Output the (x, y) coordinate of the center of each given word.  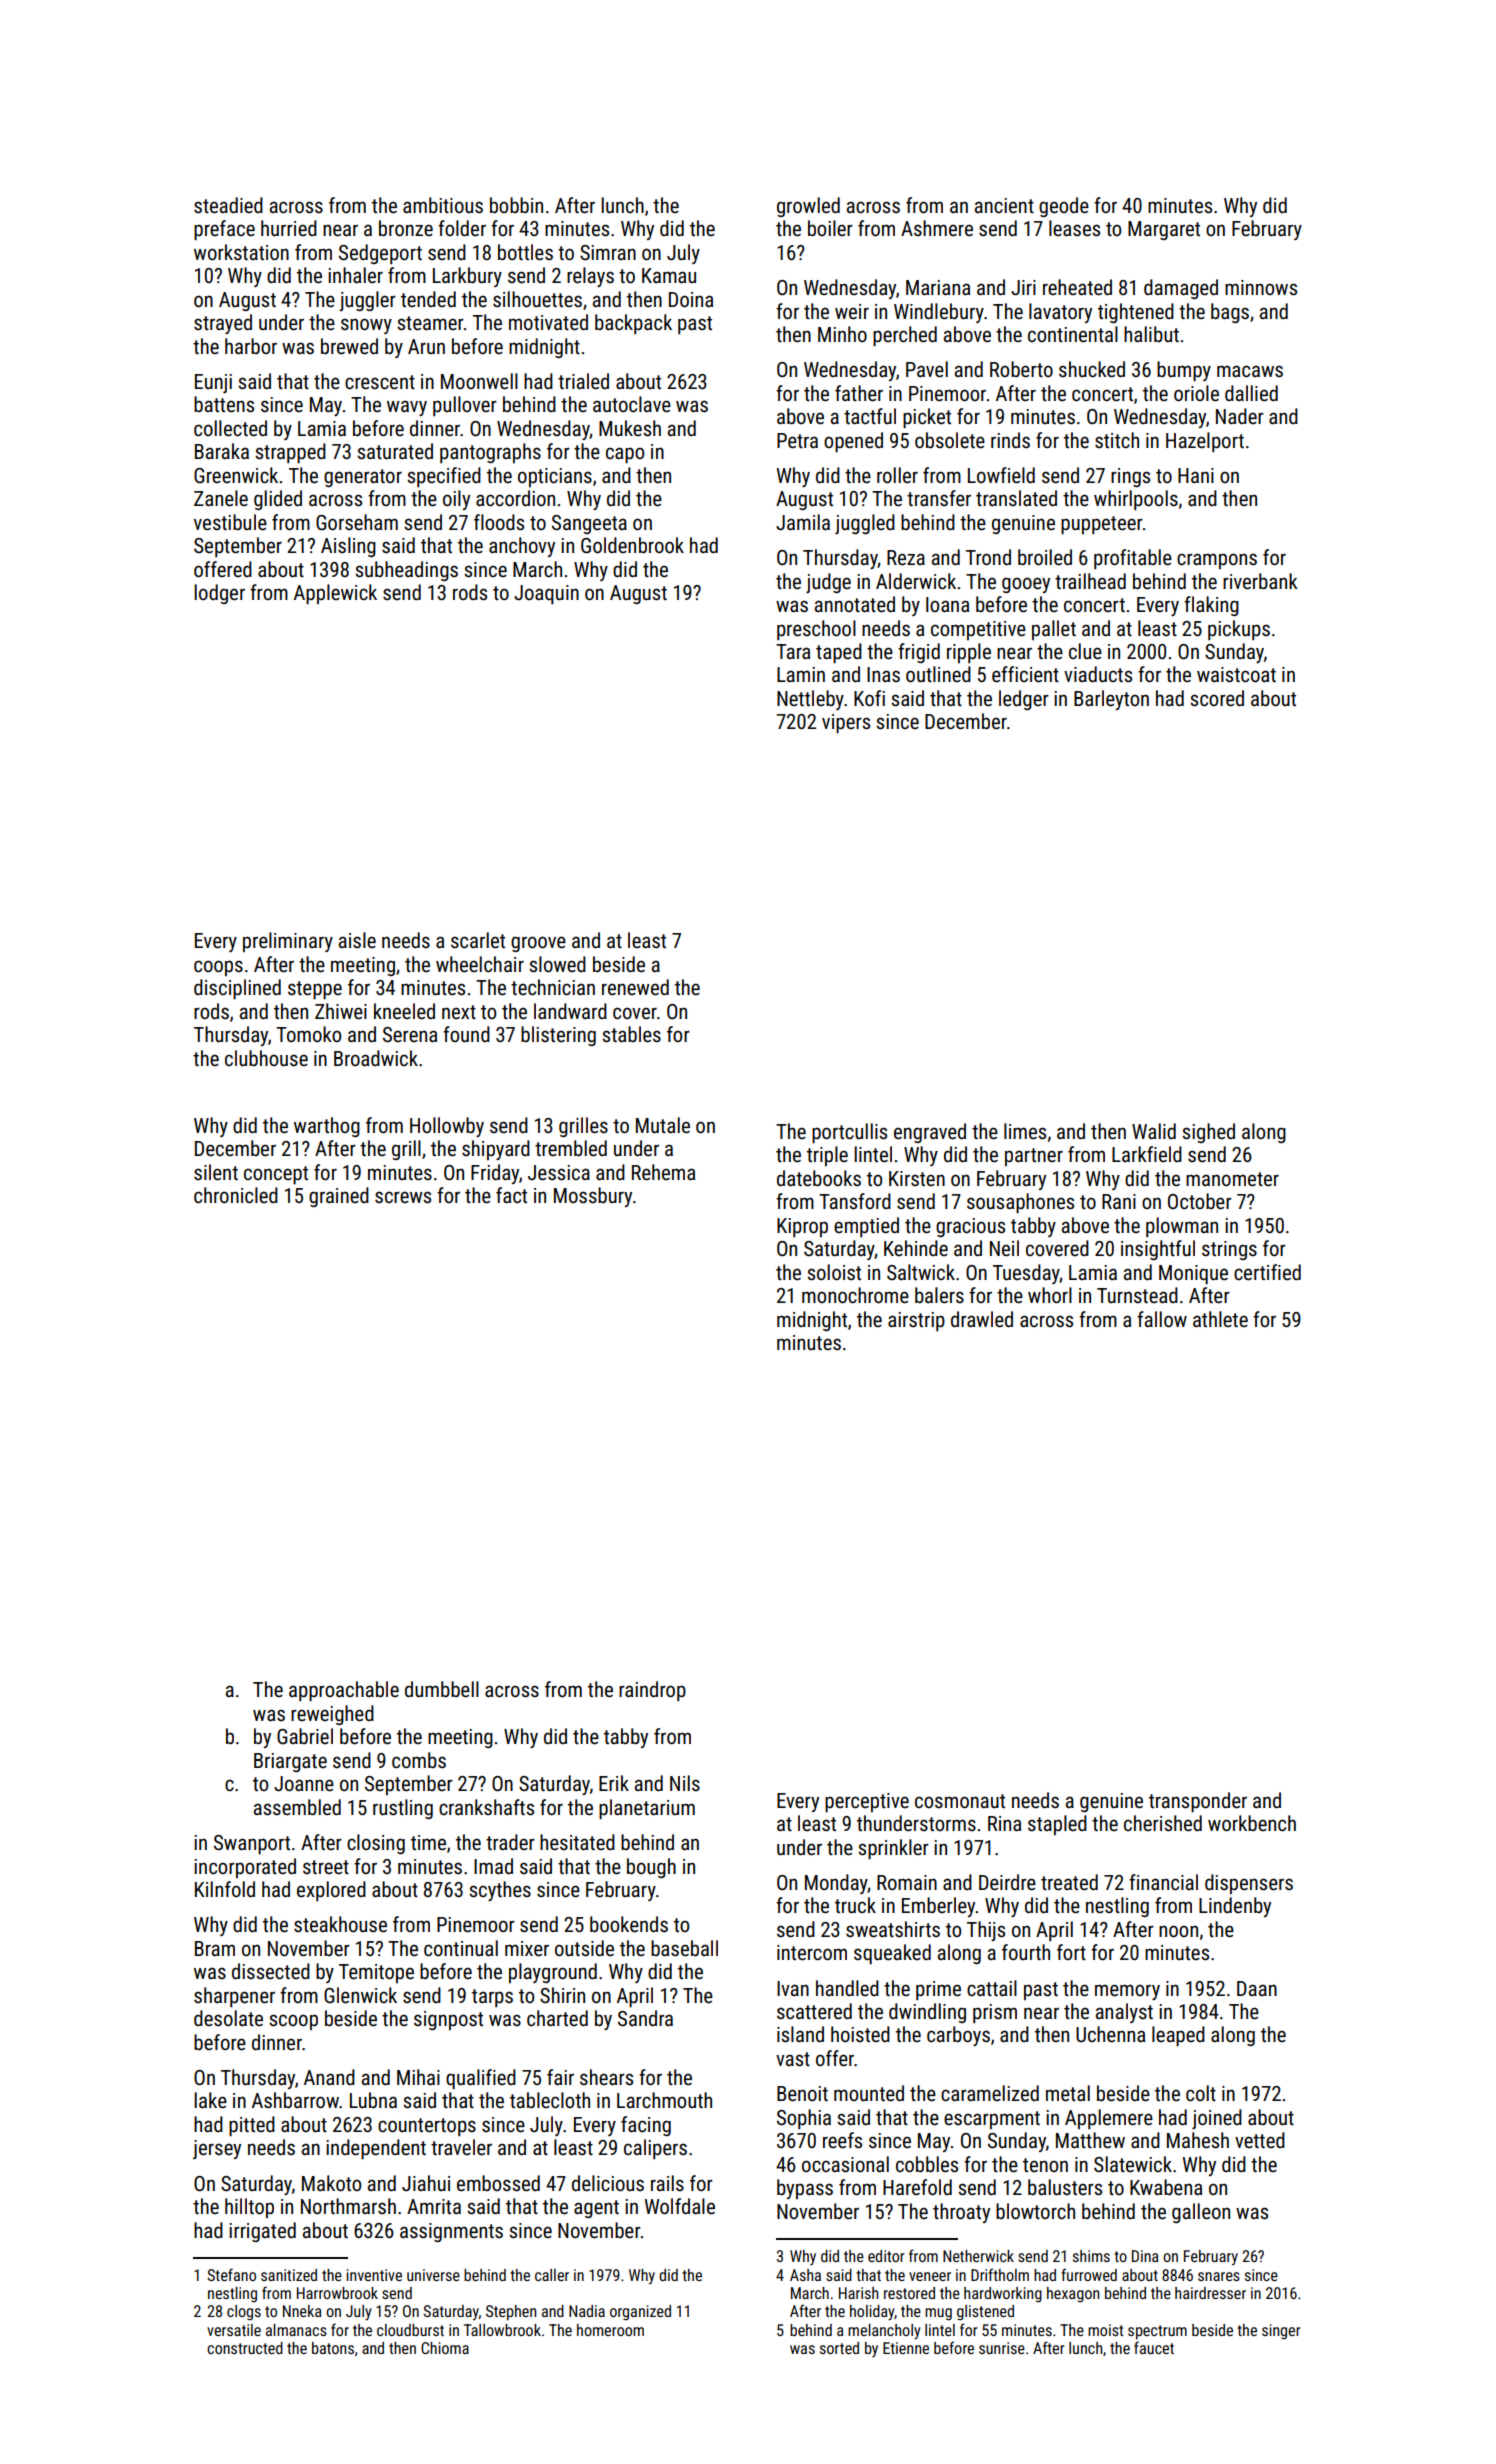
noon (1178, 1931)
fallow (1162, 1319)
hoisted (860, 2034)
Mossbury (593, 1197)
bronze (406, 228)
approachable (344, 1691)
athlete (1220, 1319)
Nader (1240, 416)
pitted (252, 2126)
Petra (797, 441)
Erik (614, 1783)
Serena (410, 1035)
